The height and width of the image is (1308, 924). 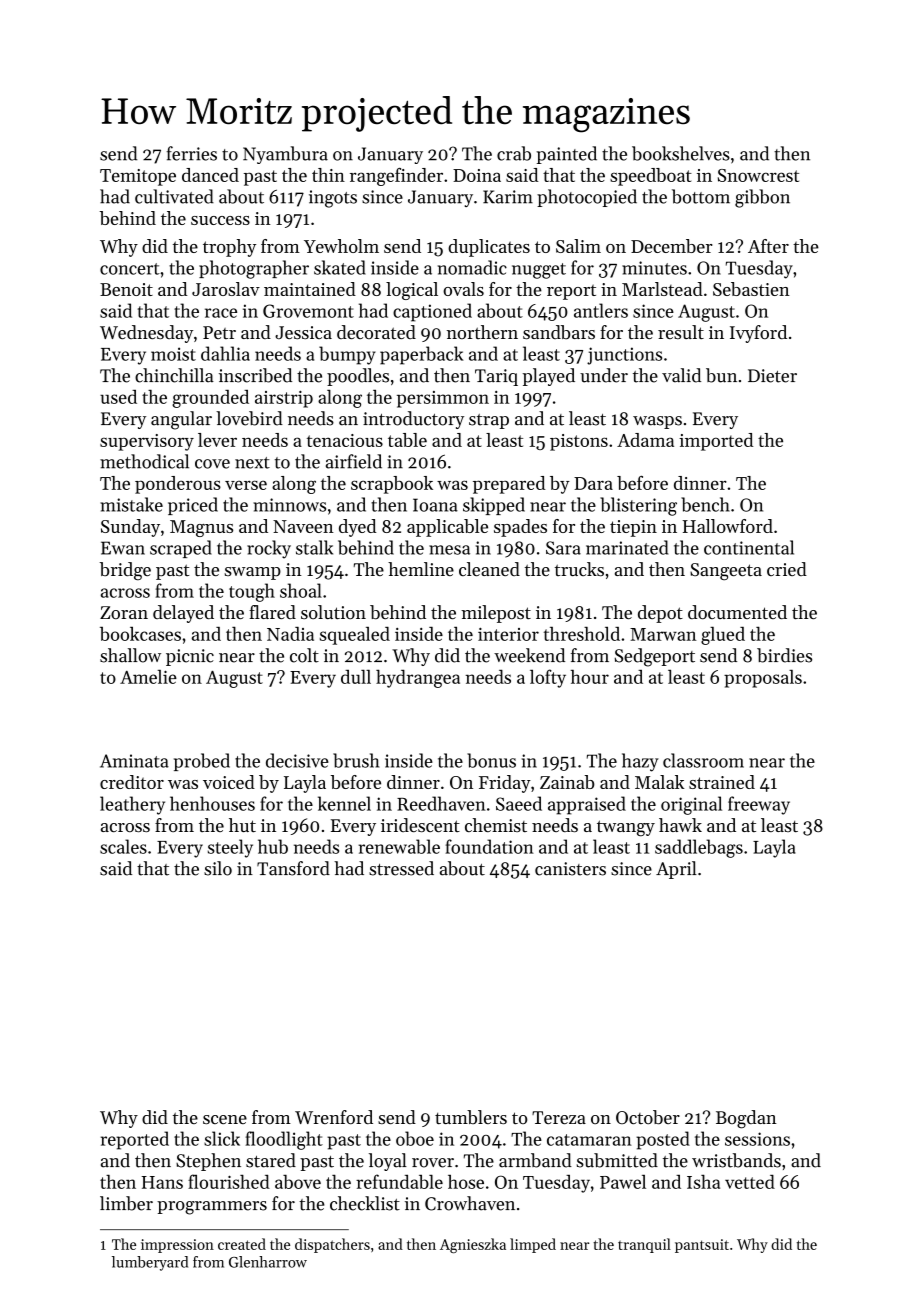 I want to click on creditor, so click(x=132, y=782).
